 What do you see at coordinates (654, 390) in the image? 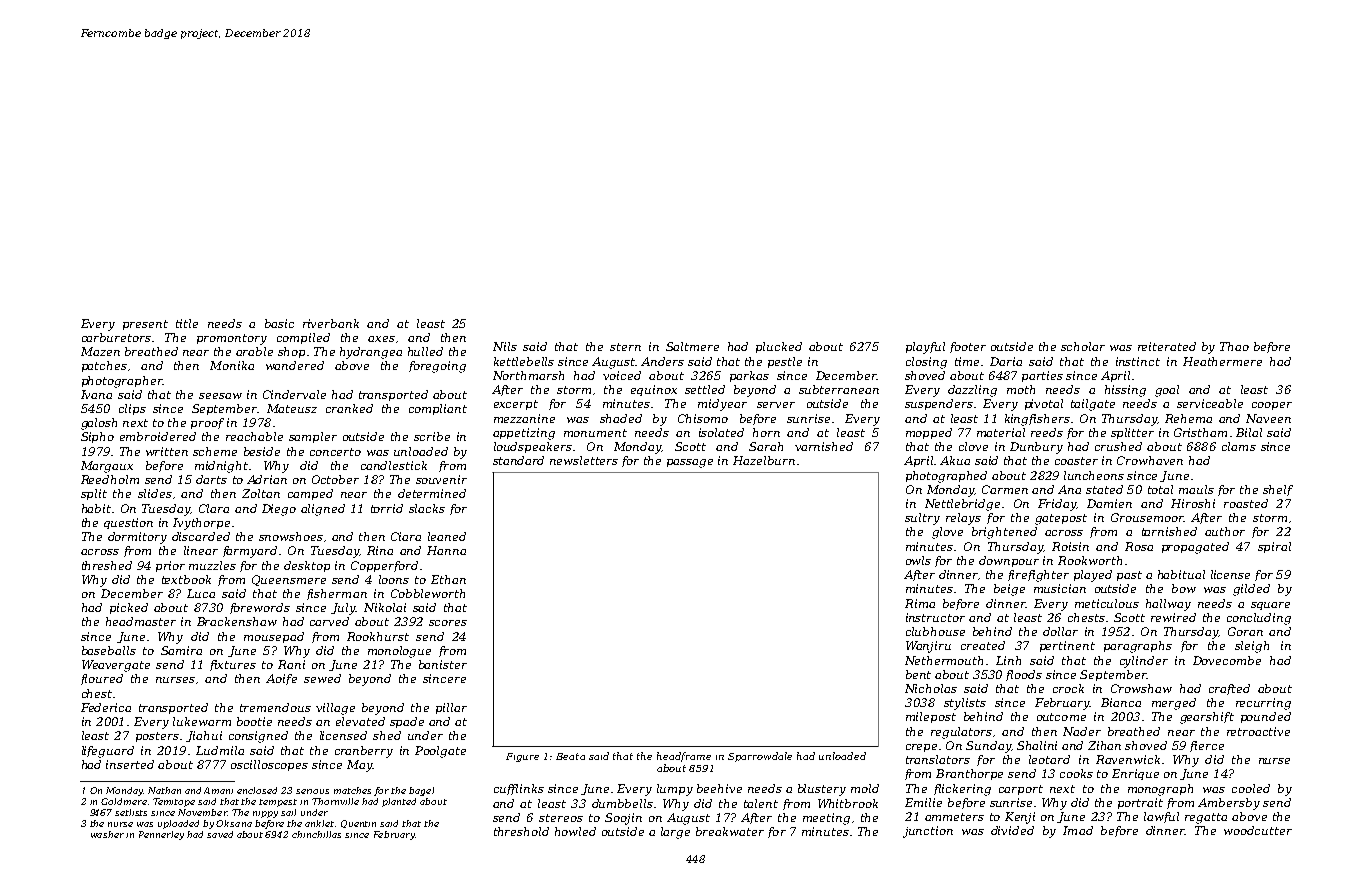
I see `equinox` at bounding box center [654, 390].
